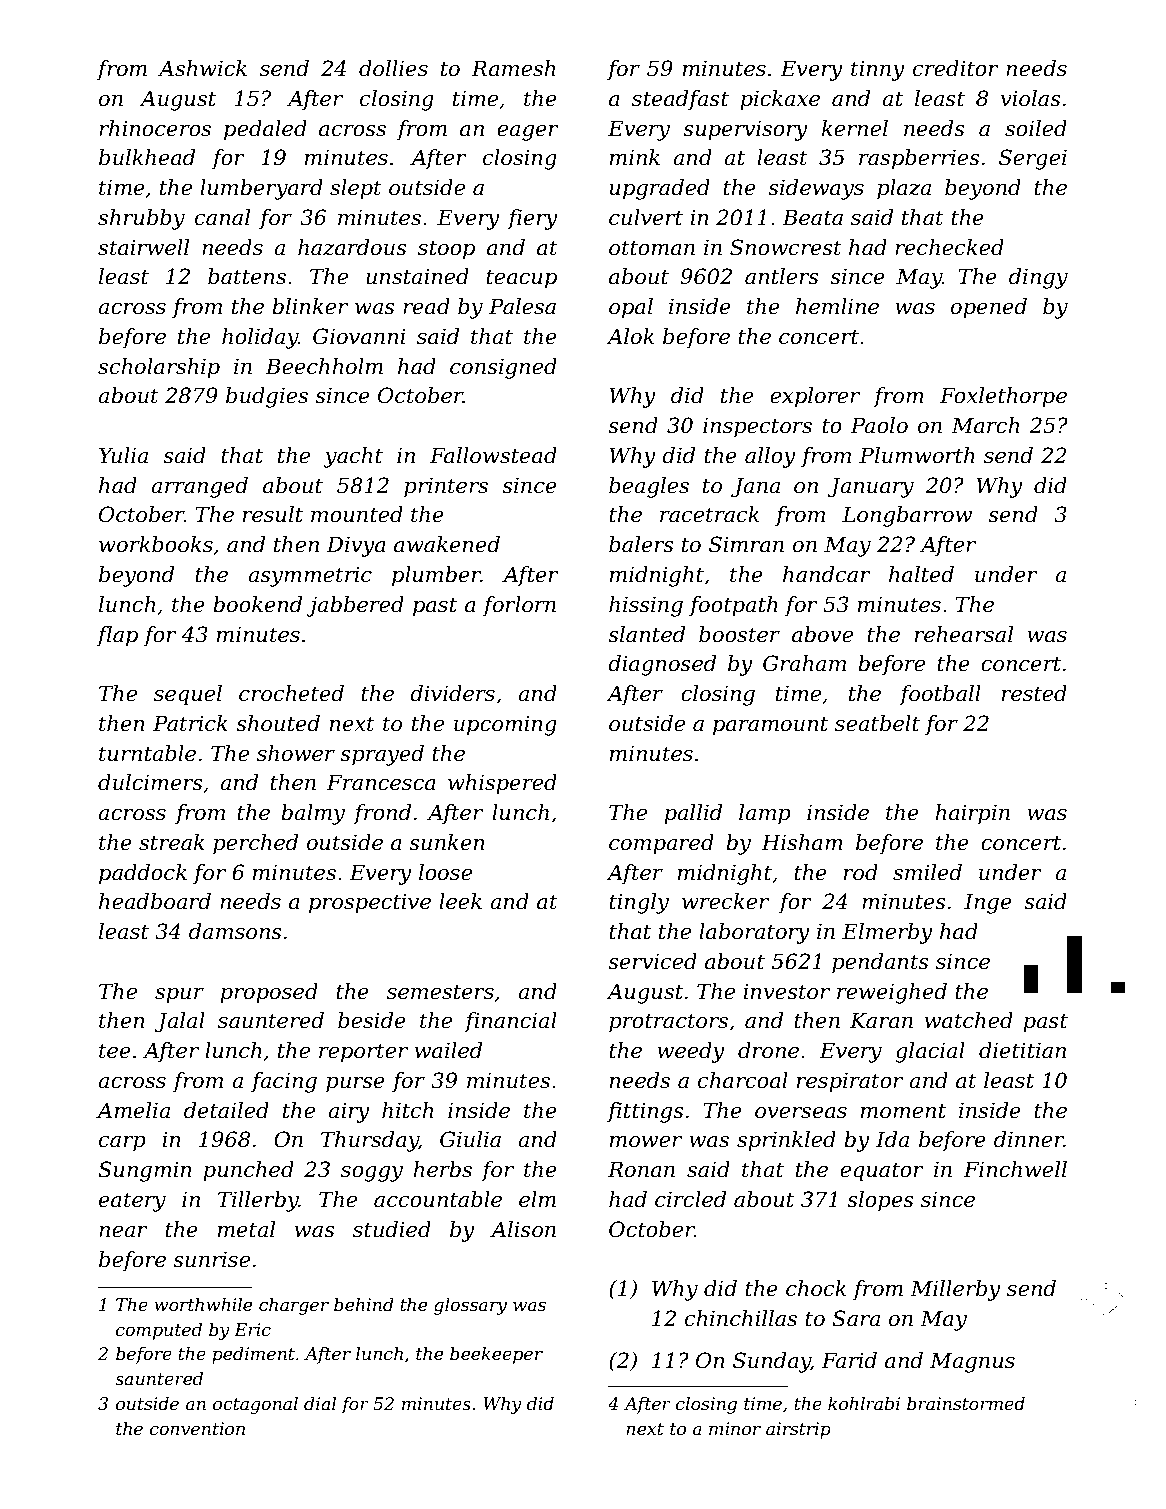 The height and width of the screenshot is (1509, 1166). What do you see at coordinates (320, 1403) in the screenshot?
I see `dial` at bounding box center [320, 1403].
